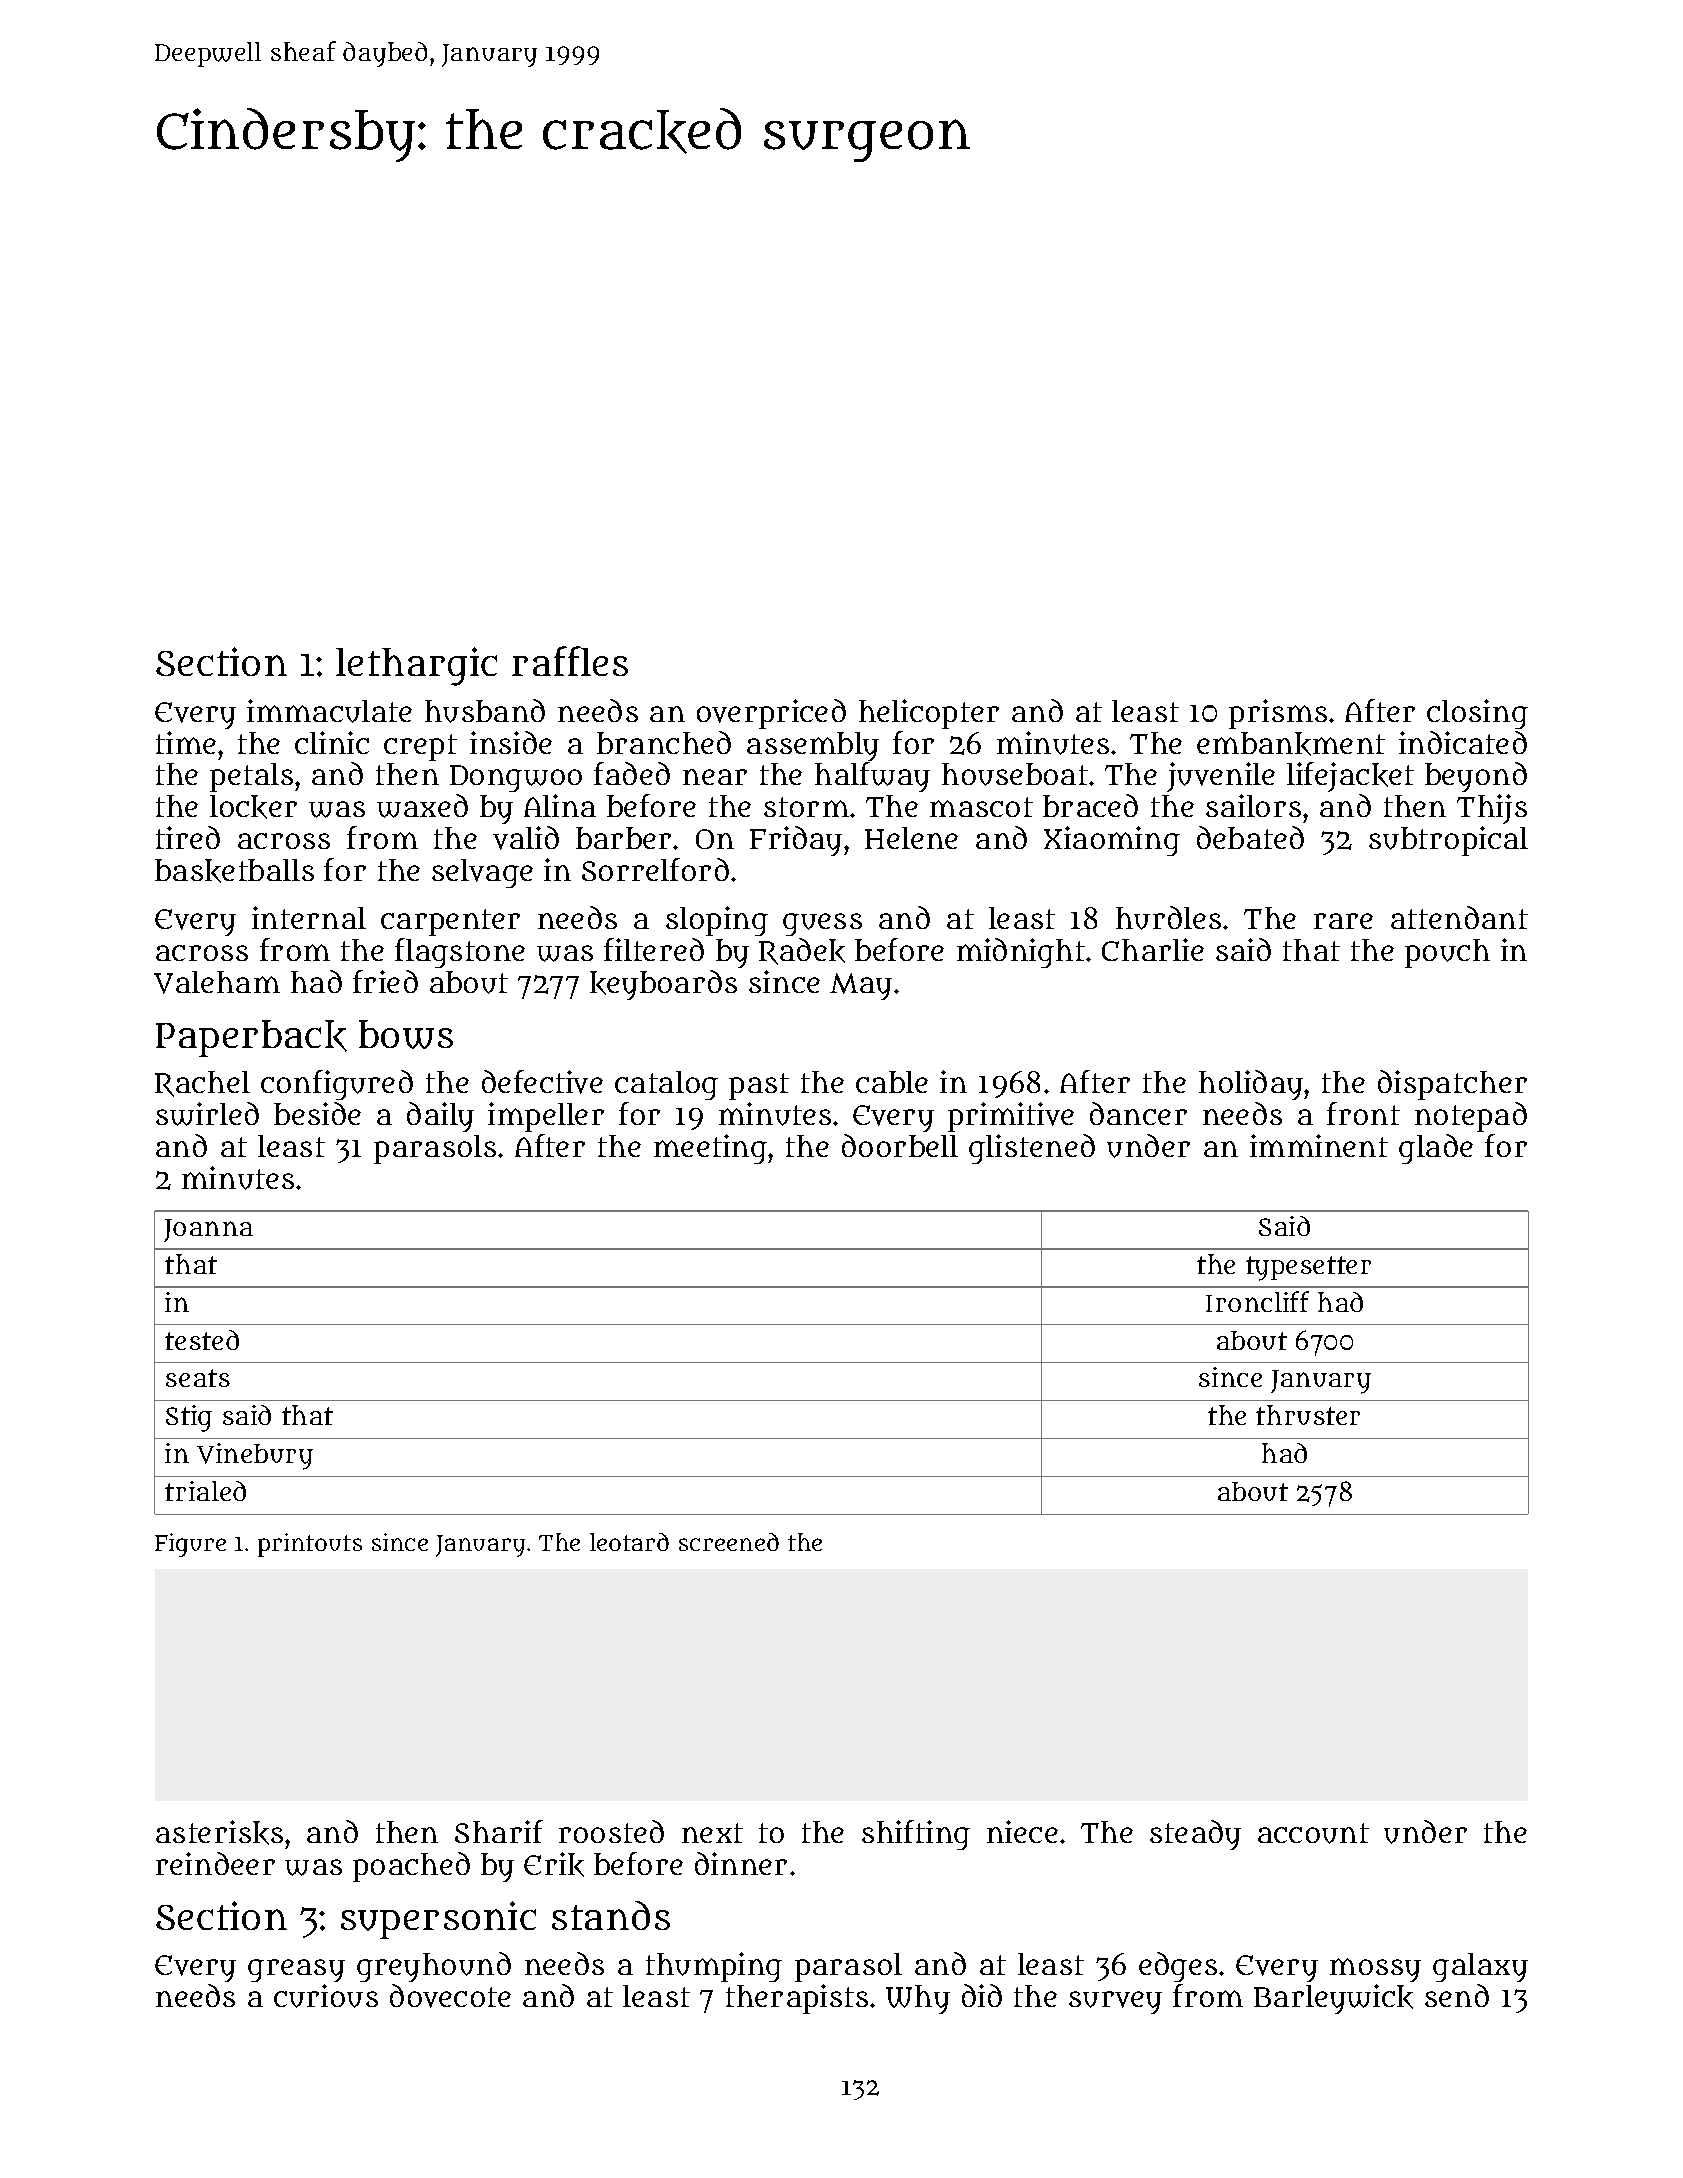 This page has height=2178, width=1683. What do you see at coordinates (1313, 1833) in the page?
I see `account` at bounding box center [1313, 1833].
